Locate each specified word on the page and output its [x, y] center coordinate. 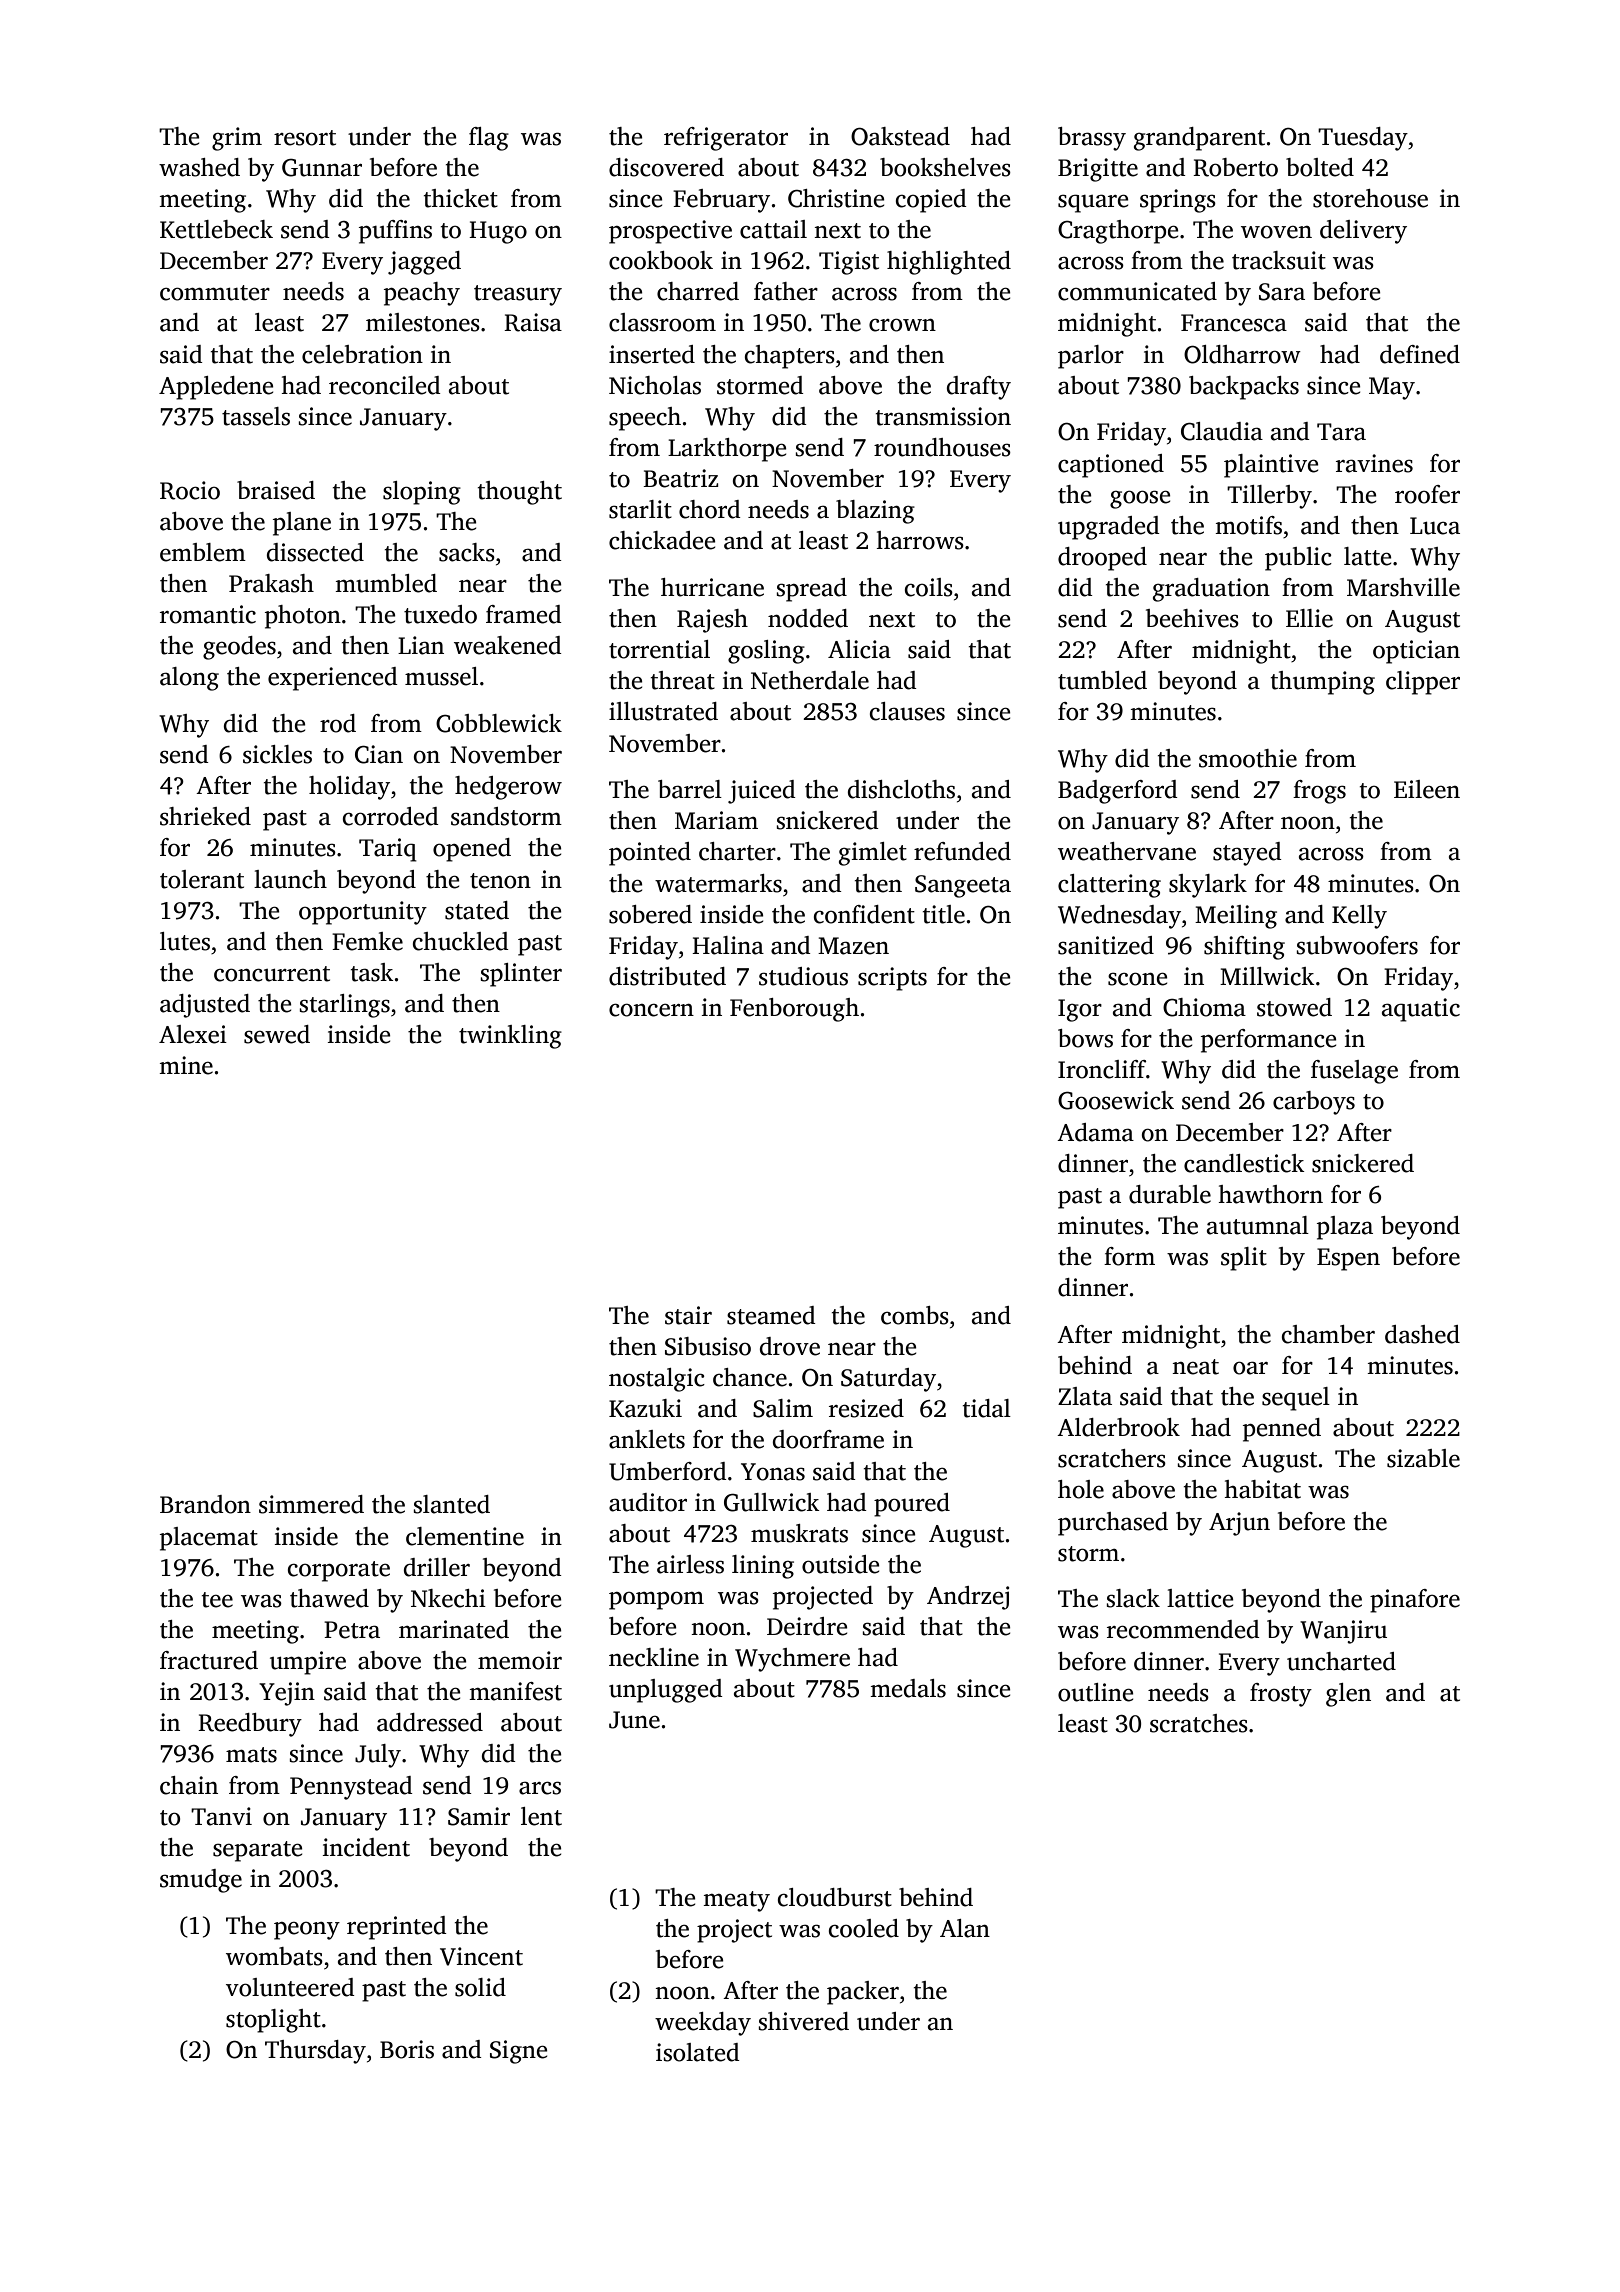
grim [237, 139]
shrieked [205, 816]
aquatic [1421, 1010]
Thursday [315, 2052]
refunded [962, 851]
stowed [1294, 1007]
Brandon [205, 1504]
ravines [1374, 463]
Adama [1095, 1132]
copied [931, 201]
